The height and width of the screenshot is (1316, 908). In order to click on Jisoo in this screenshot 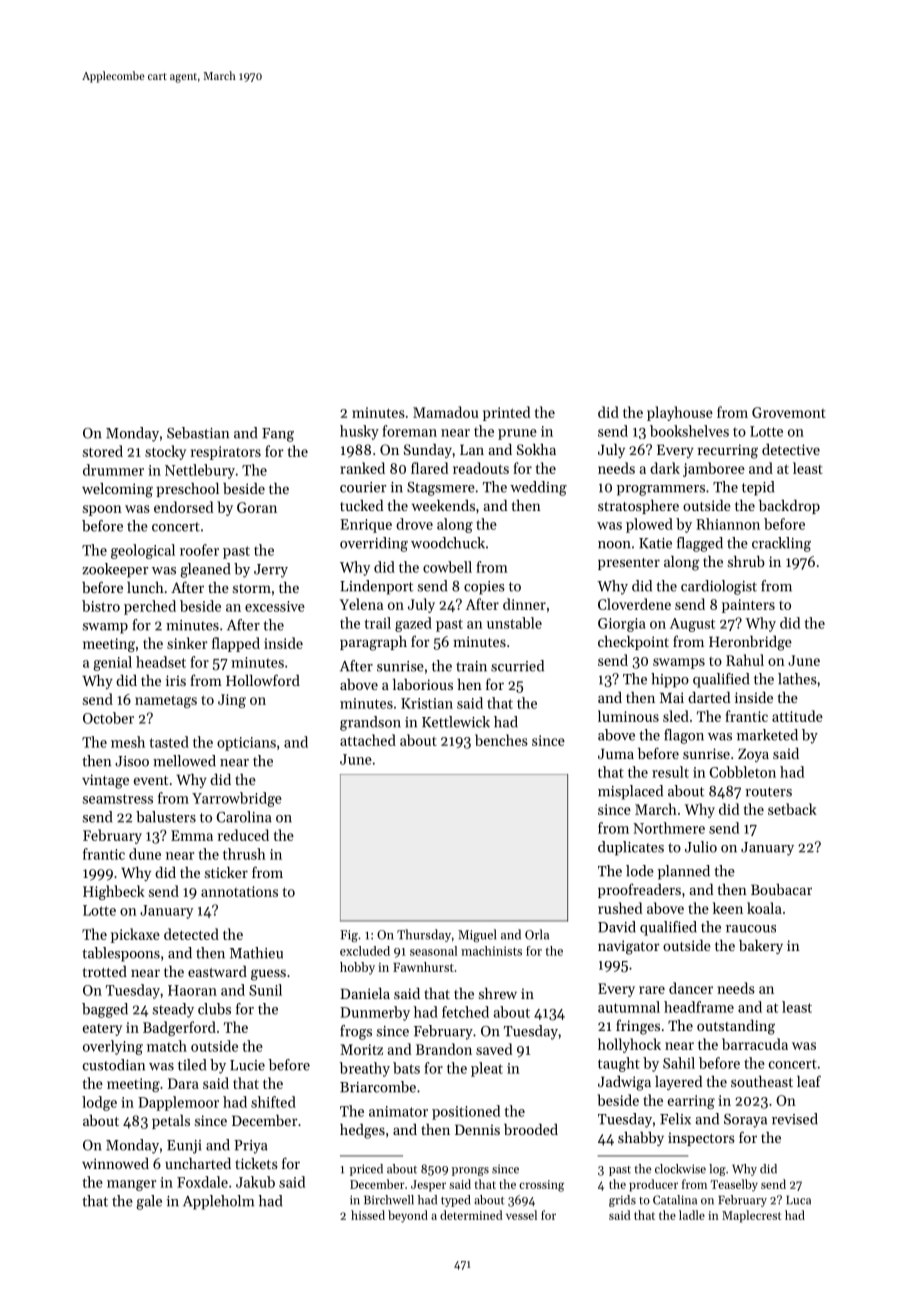, I will do `click(132, 761)`.
